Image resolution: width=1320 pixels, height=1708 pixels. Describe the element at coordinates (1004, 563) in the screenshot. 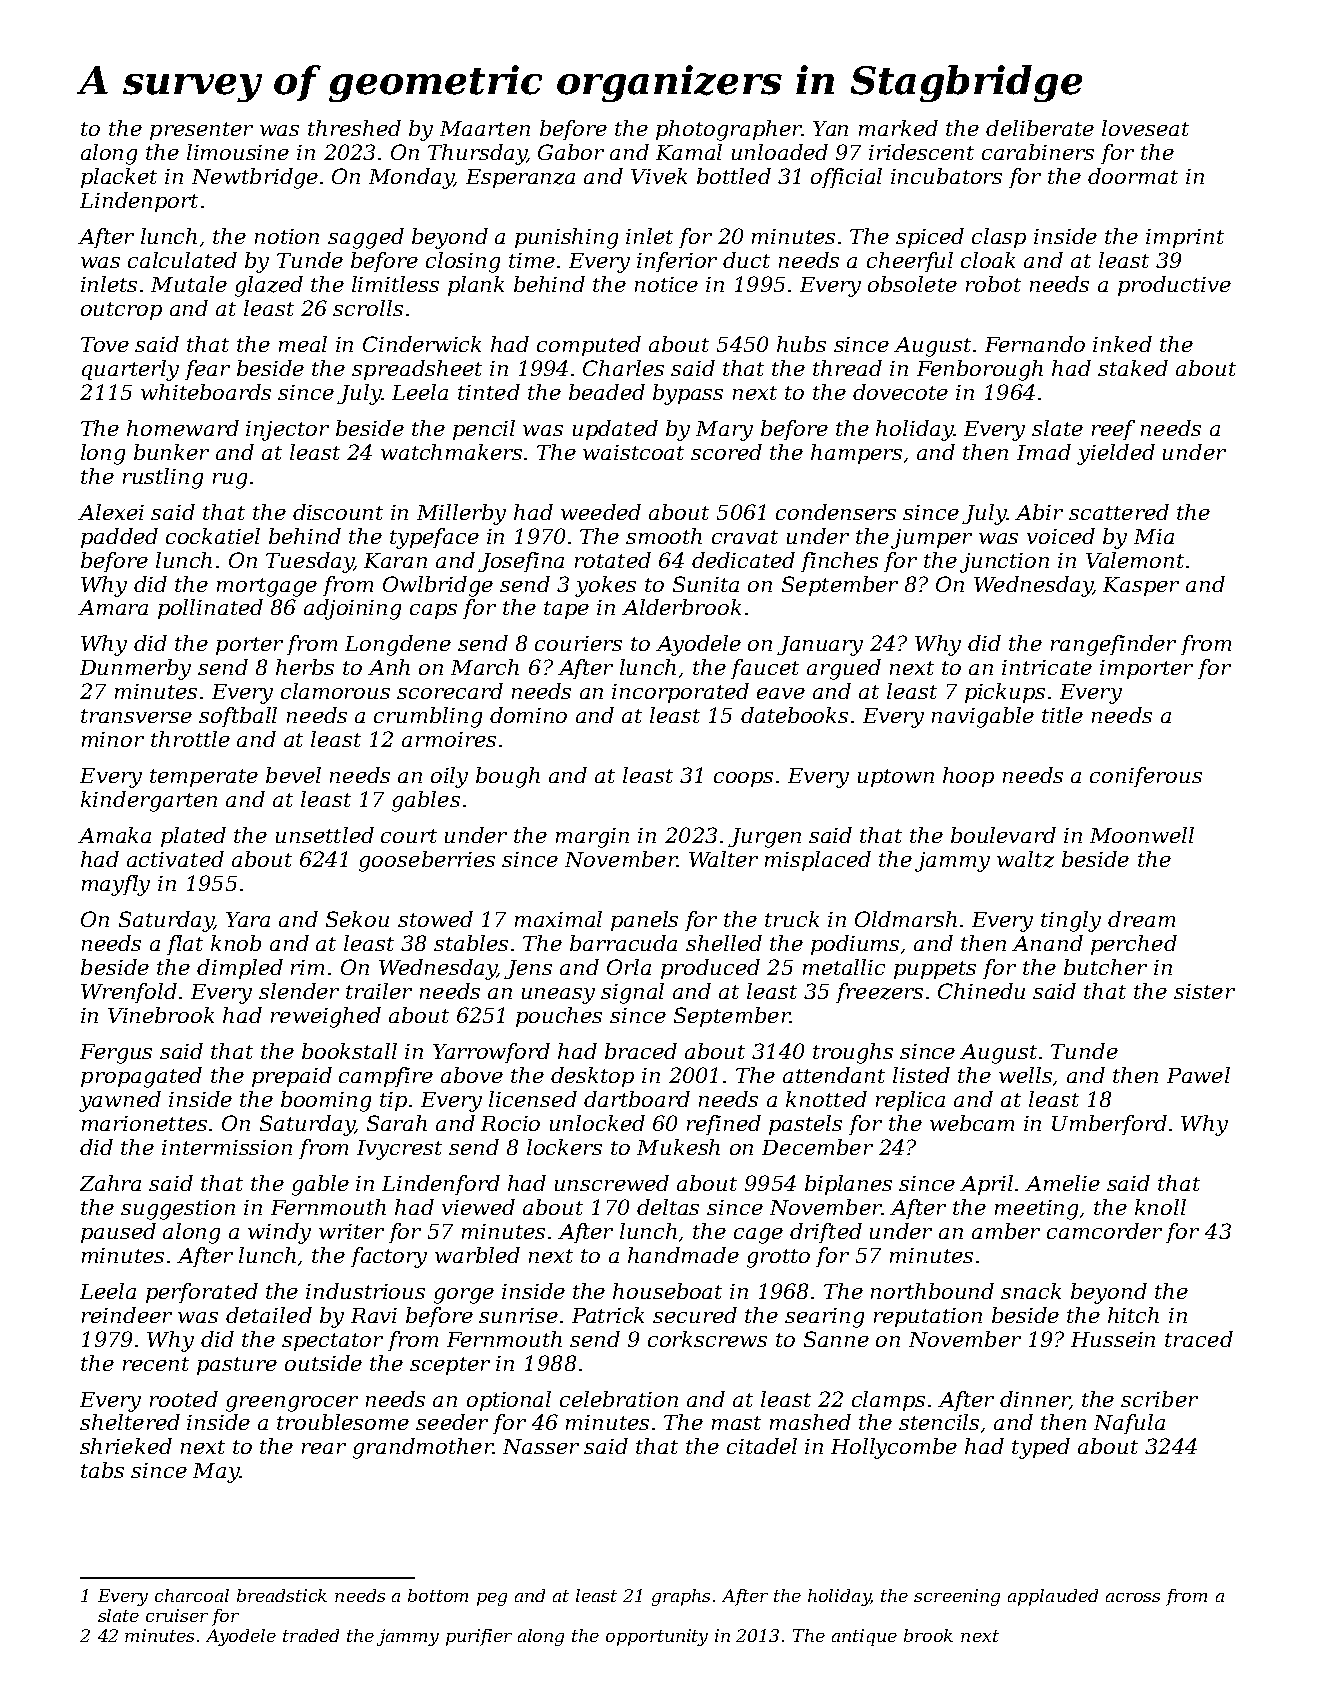

I see `junction` at that location.
